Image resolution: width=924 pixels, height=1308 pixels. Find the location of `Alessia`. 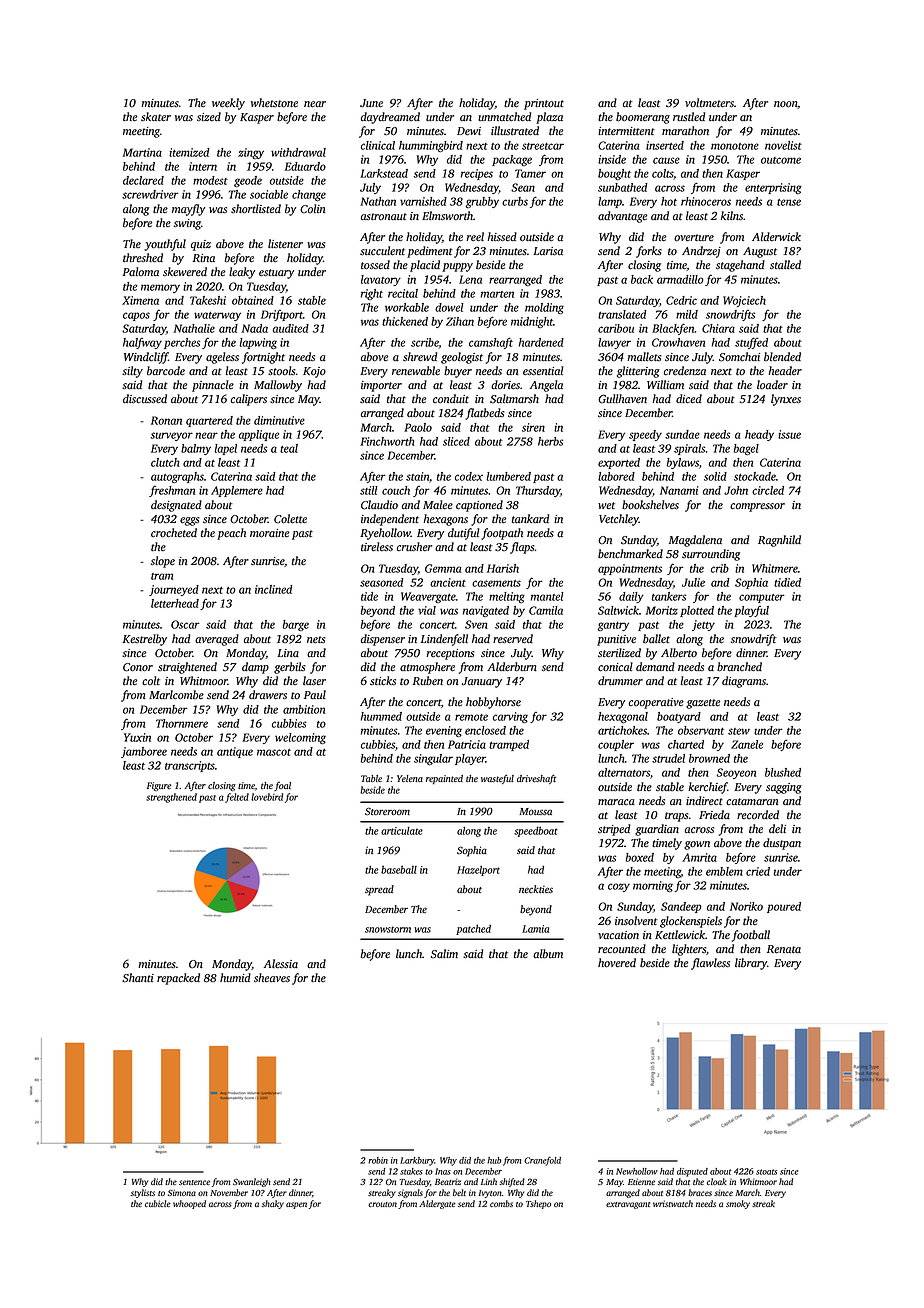

Alessia is located at coordinates (281, 964).
